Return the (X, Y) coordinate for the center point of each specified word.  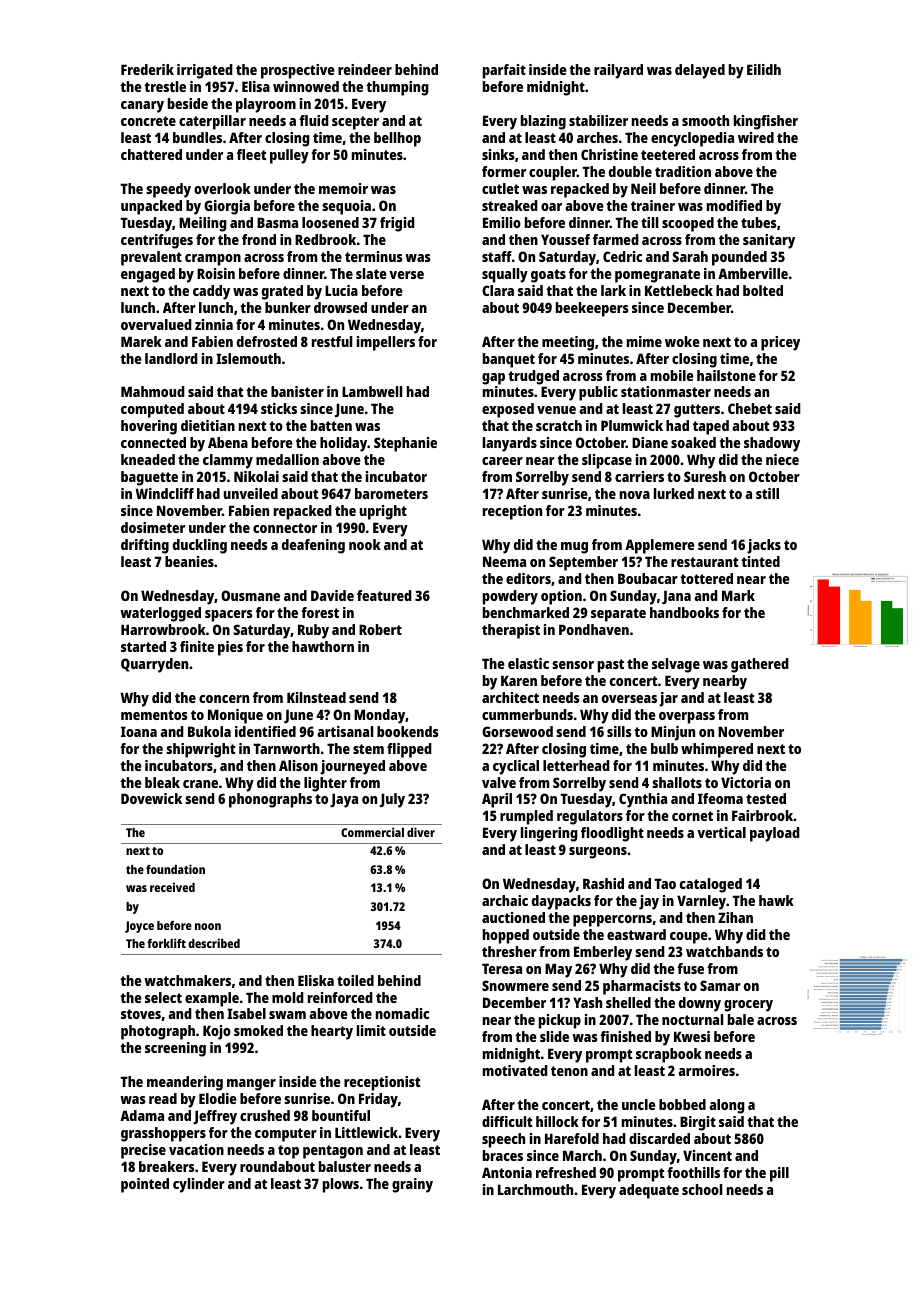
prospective (298, 71)
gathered (760, 665)
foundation (175, 869)
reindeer (365, 69)
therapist (511, 631)
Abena (228, 442)
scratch (559, 425)
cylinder (199, 1185)
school (702, 1189)
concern (224, 699)
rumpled (526, 817)
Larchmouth (535, 1189)
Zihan (735, 917)
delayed (700, 71)
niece (782, 459)
